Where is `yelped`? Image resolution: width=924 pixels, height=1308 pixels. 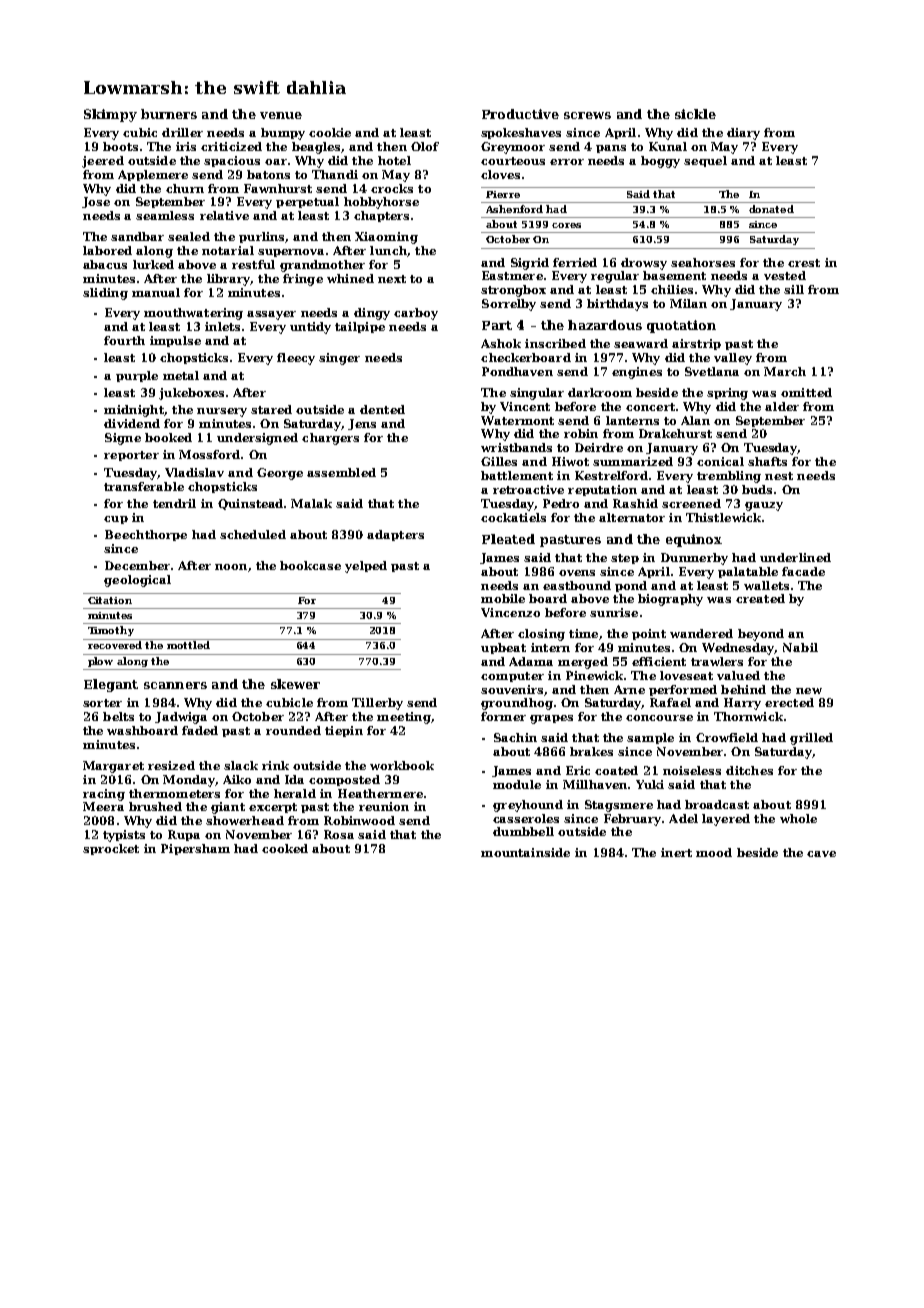 yelped is located at coordinates (366, 567).
